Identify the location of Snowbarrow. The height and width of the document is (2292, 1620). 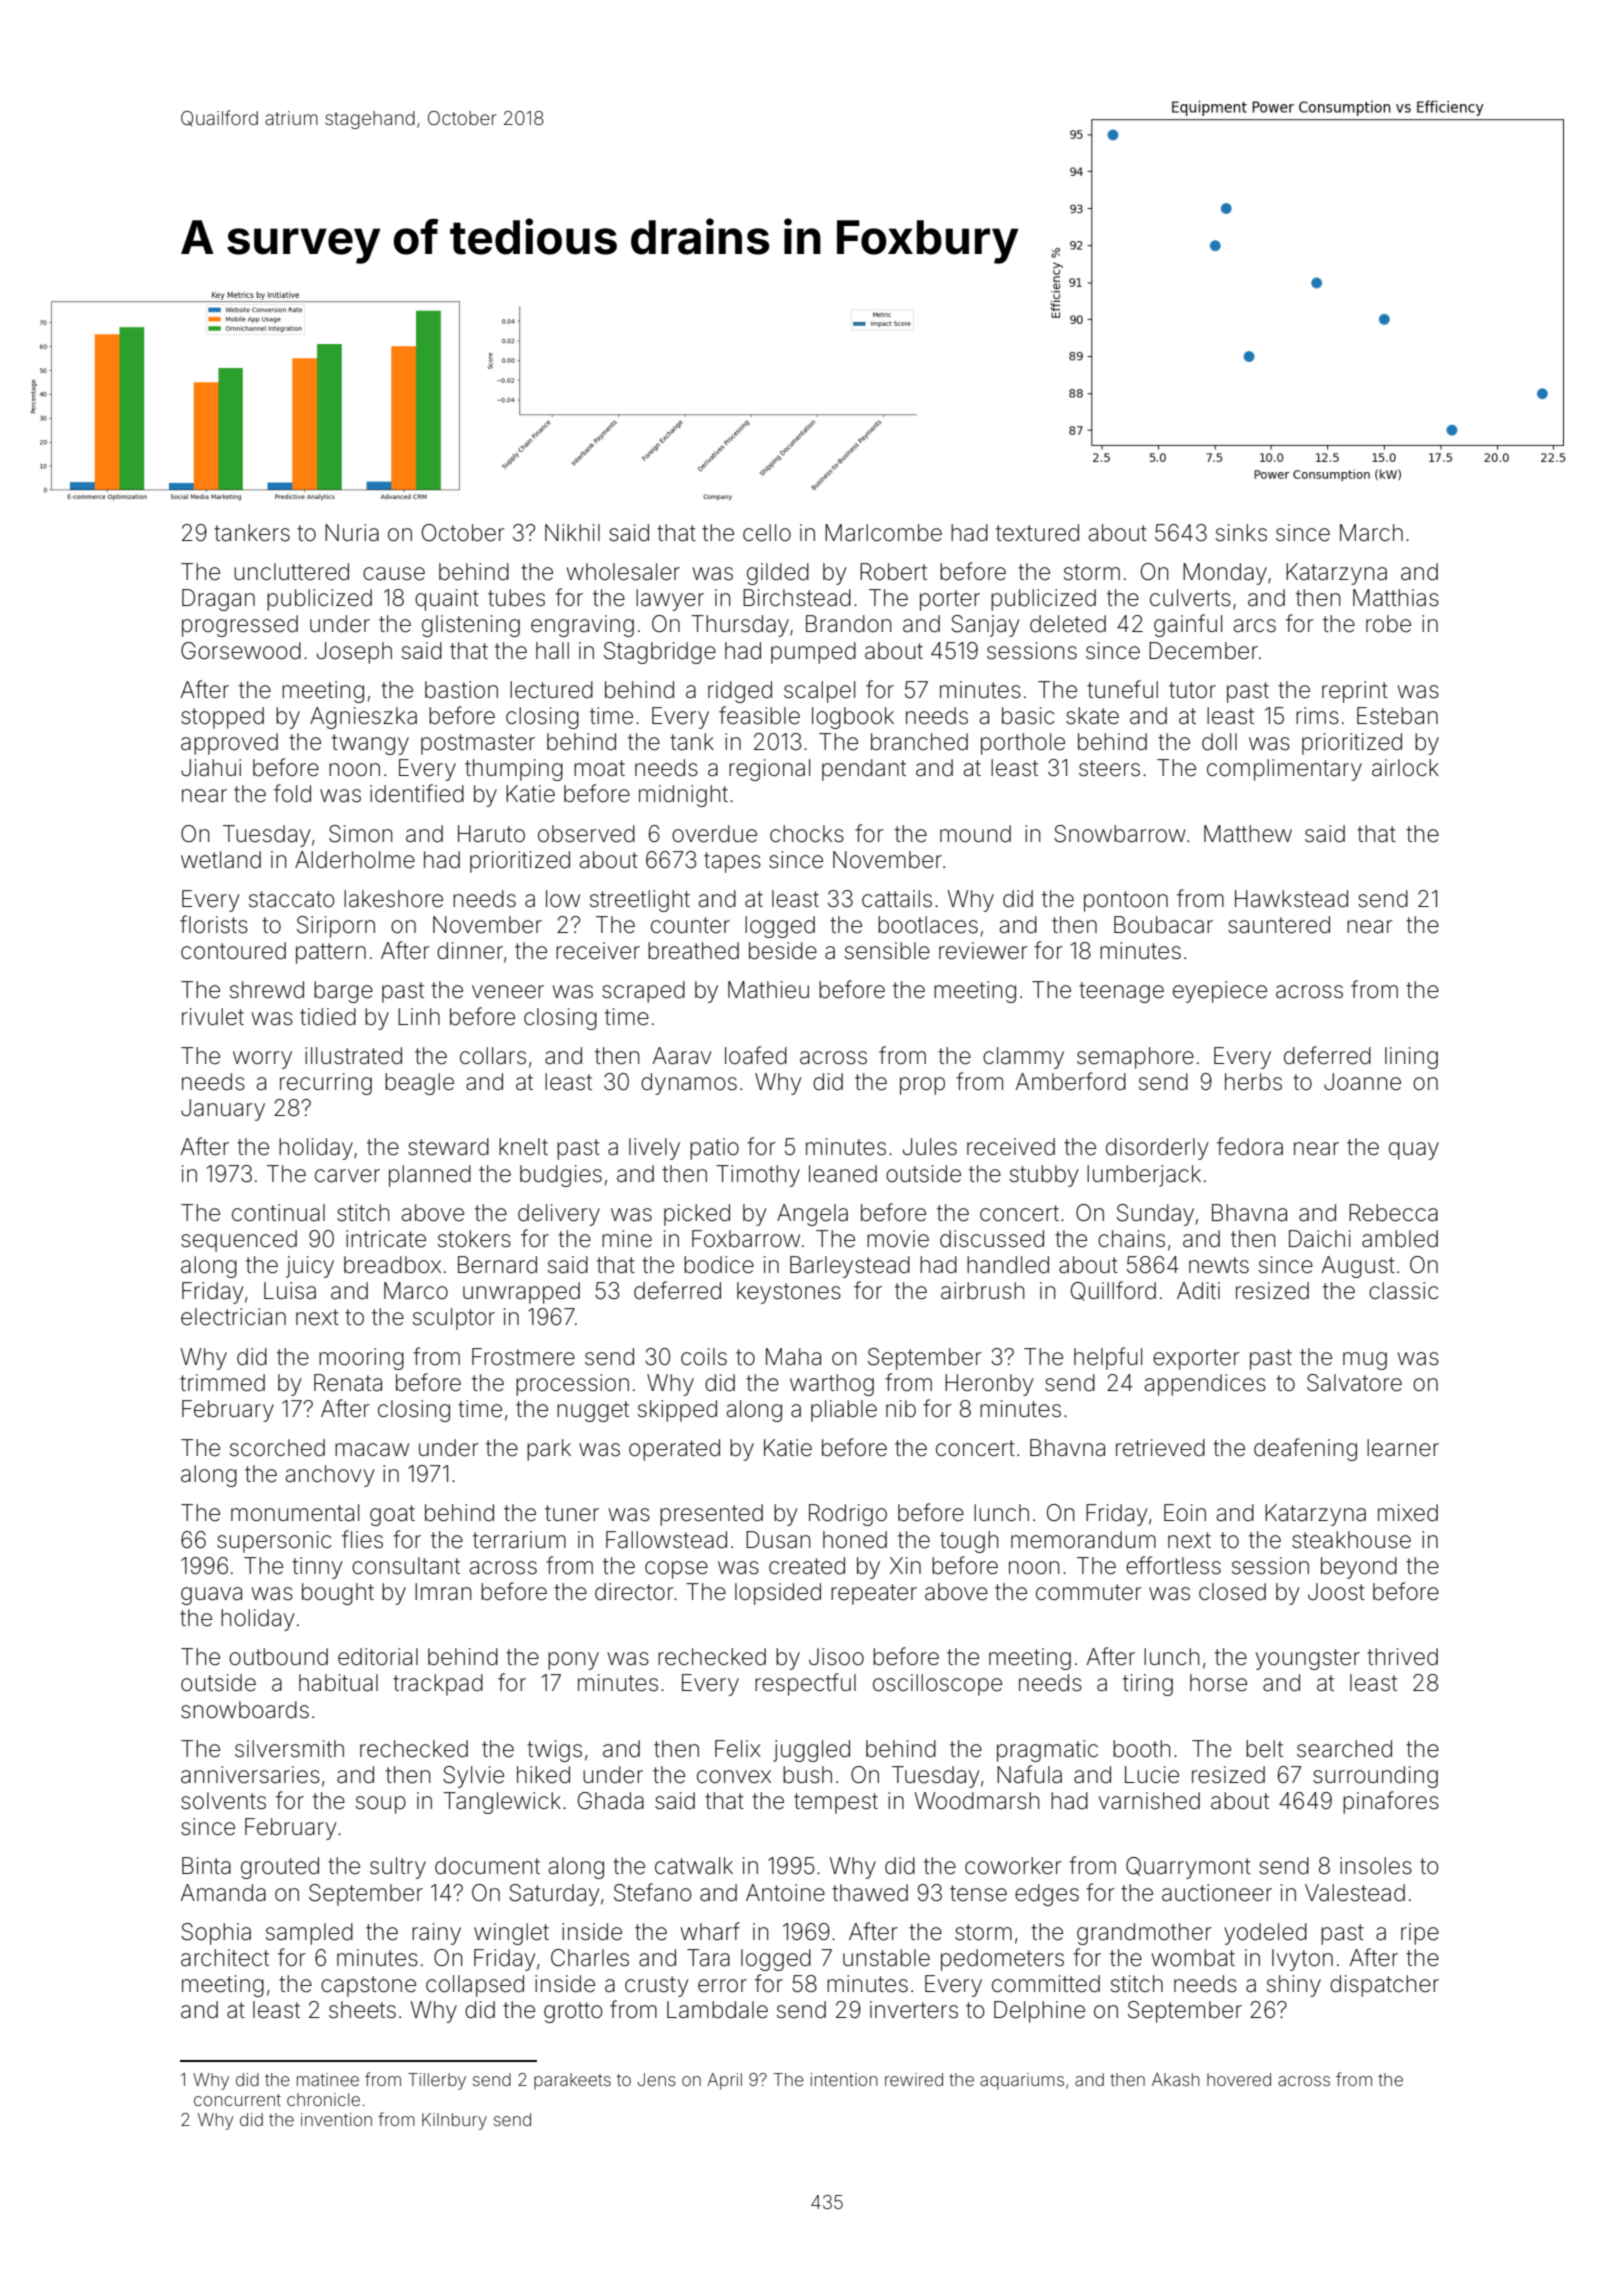
(1120, 834).
